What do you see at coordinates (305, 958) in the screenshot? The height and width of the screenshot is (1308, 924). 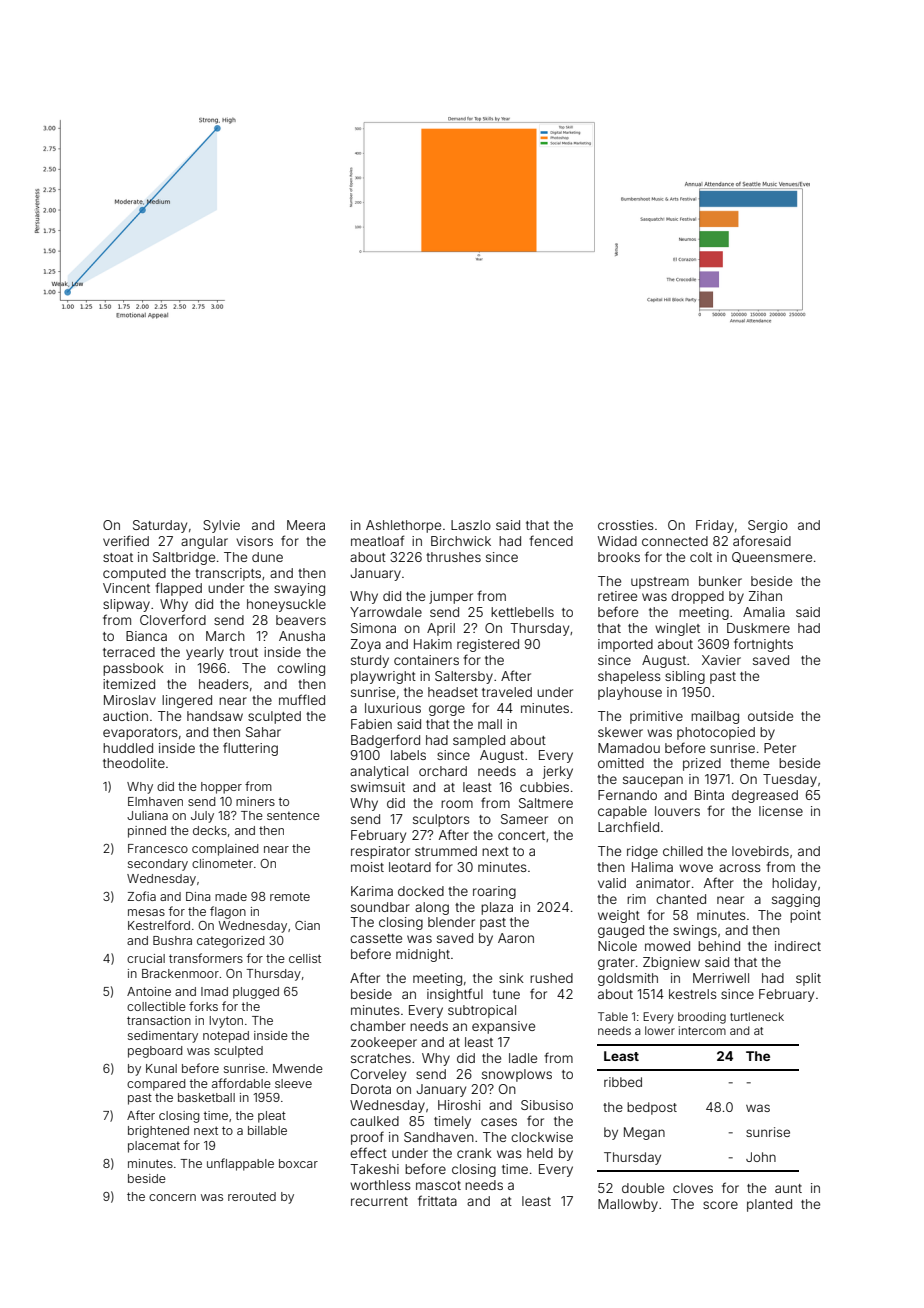 I see `cellist` at bounding box center [305, 958].
